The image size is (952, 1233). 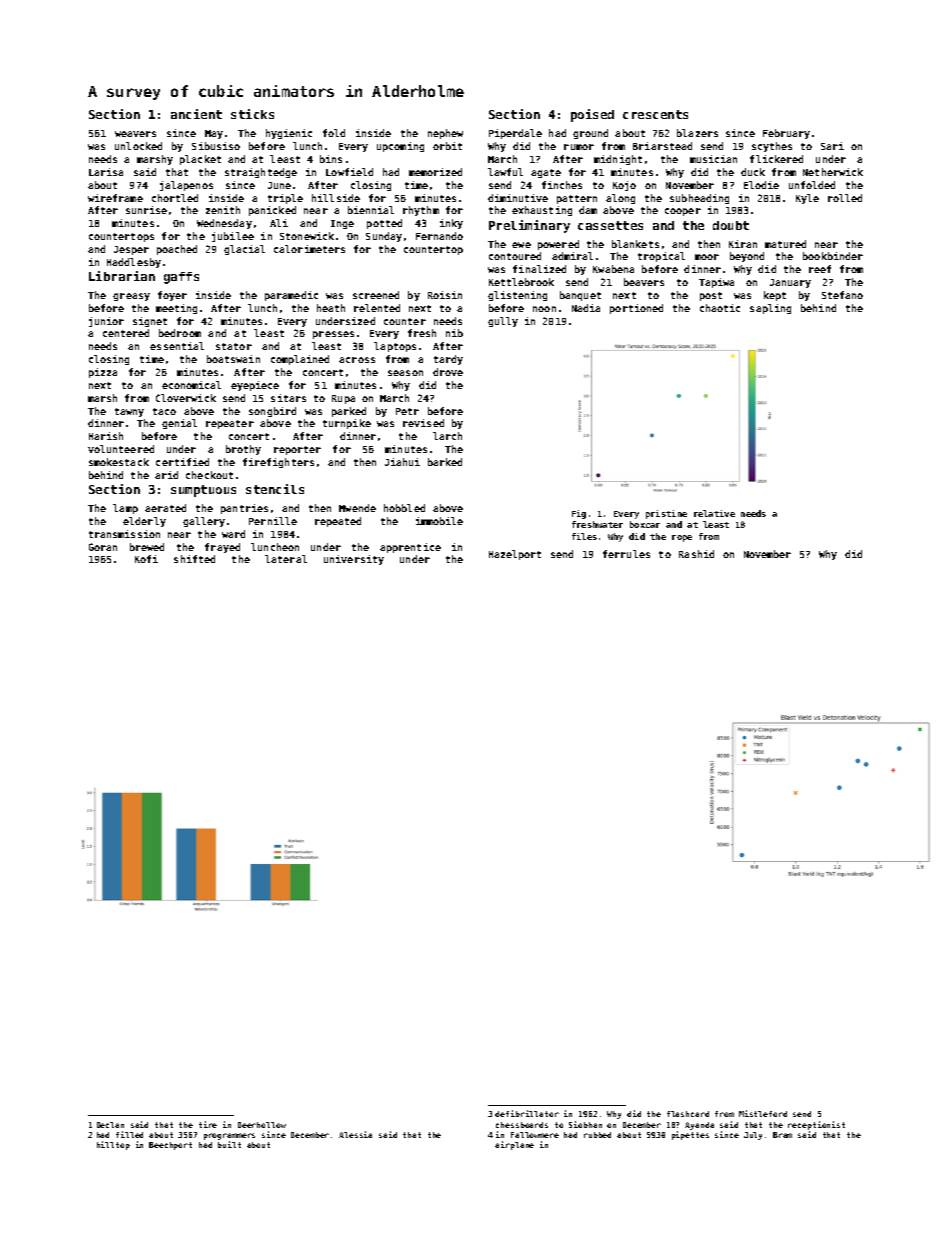 I want to click on Declan, so click(x=110, y=1125).
